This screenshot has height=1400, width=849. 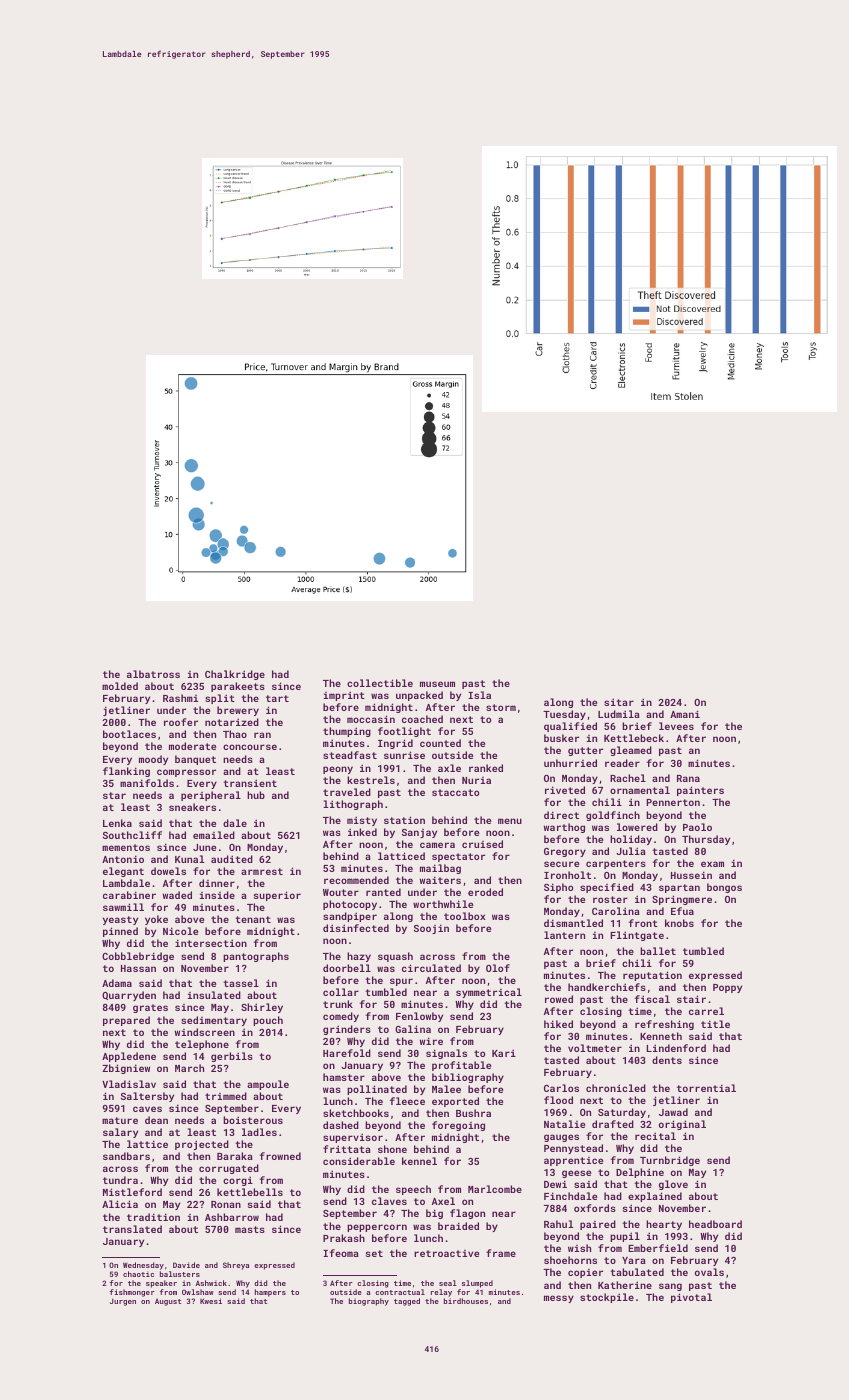 I want to click on spartan, so click(x=679, y=888).
